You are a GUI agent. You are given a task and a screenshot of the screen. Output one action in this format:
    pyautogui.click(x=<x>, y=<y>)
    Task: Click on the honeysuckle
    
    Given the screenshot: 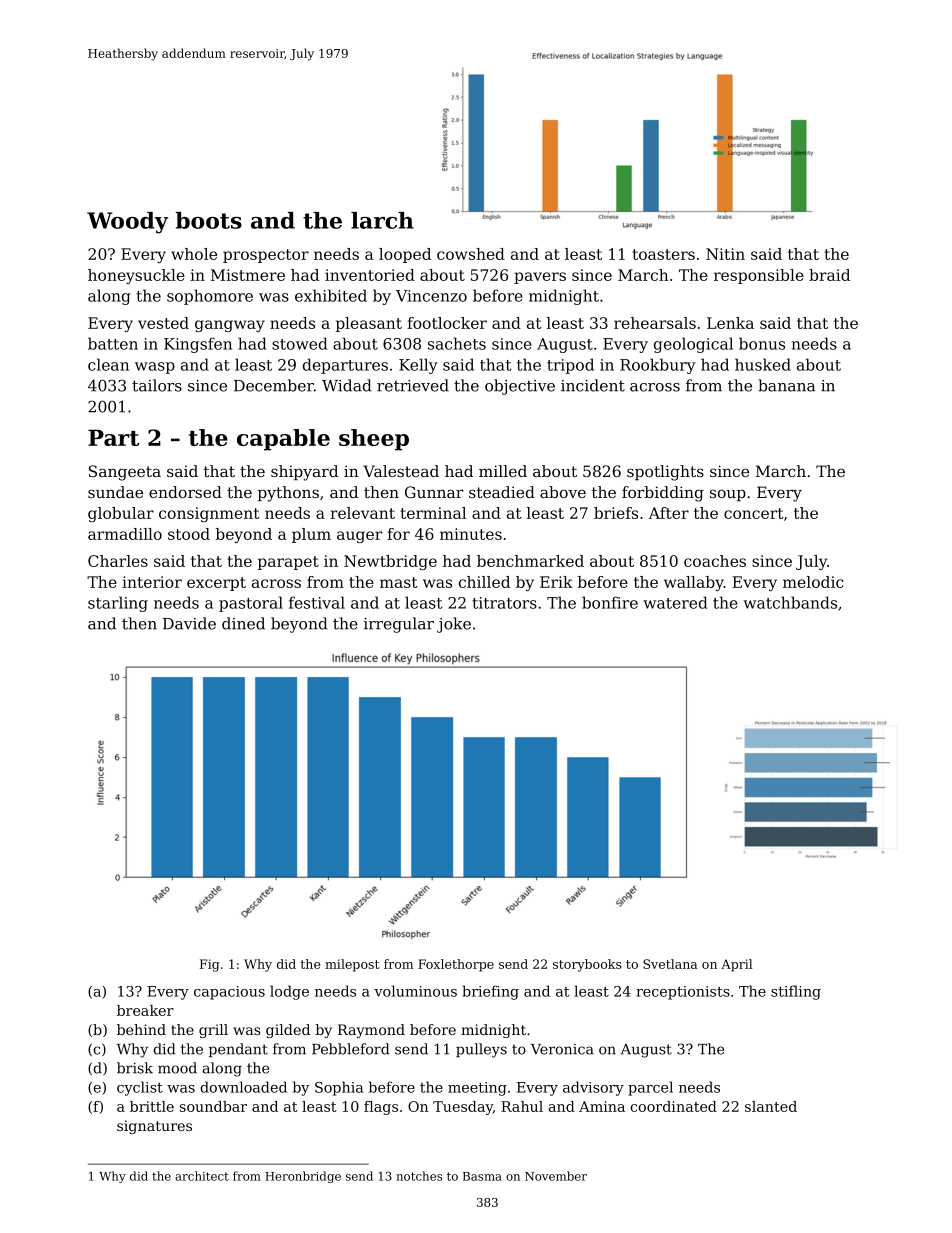 What is the action you would take?
    pyautogui.click(x=136, y=276)
